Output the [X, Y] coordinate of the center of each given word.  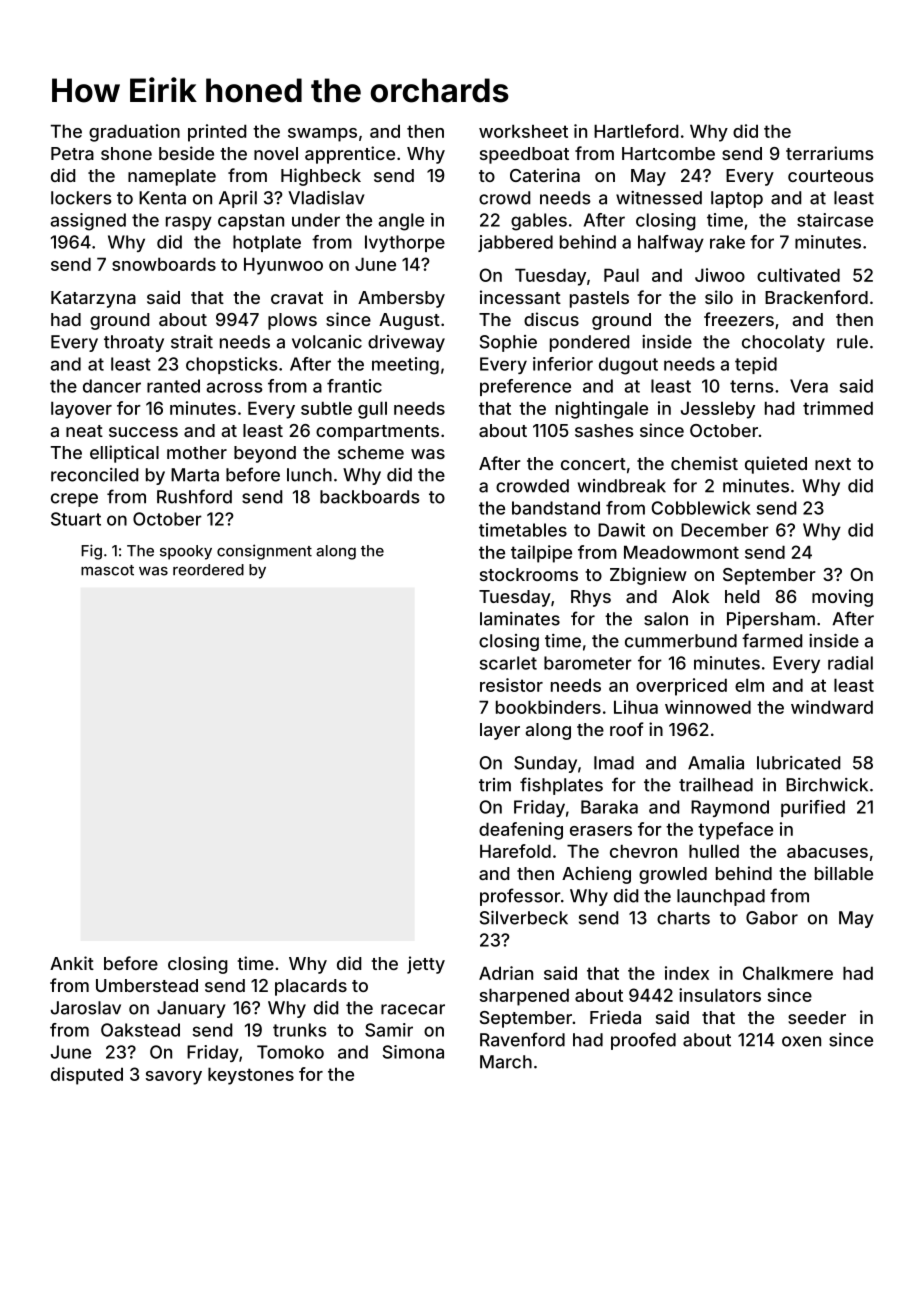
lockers [81, 198]
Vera [809, 386]
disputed [87, 1076]
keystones [251, 1076]
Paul [621, 275]
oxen [801, 1041]
